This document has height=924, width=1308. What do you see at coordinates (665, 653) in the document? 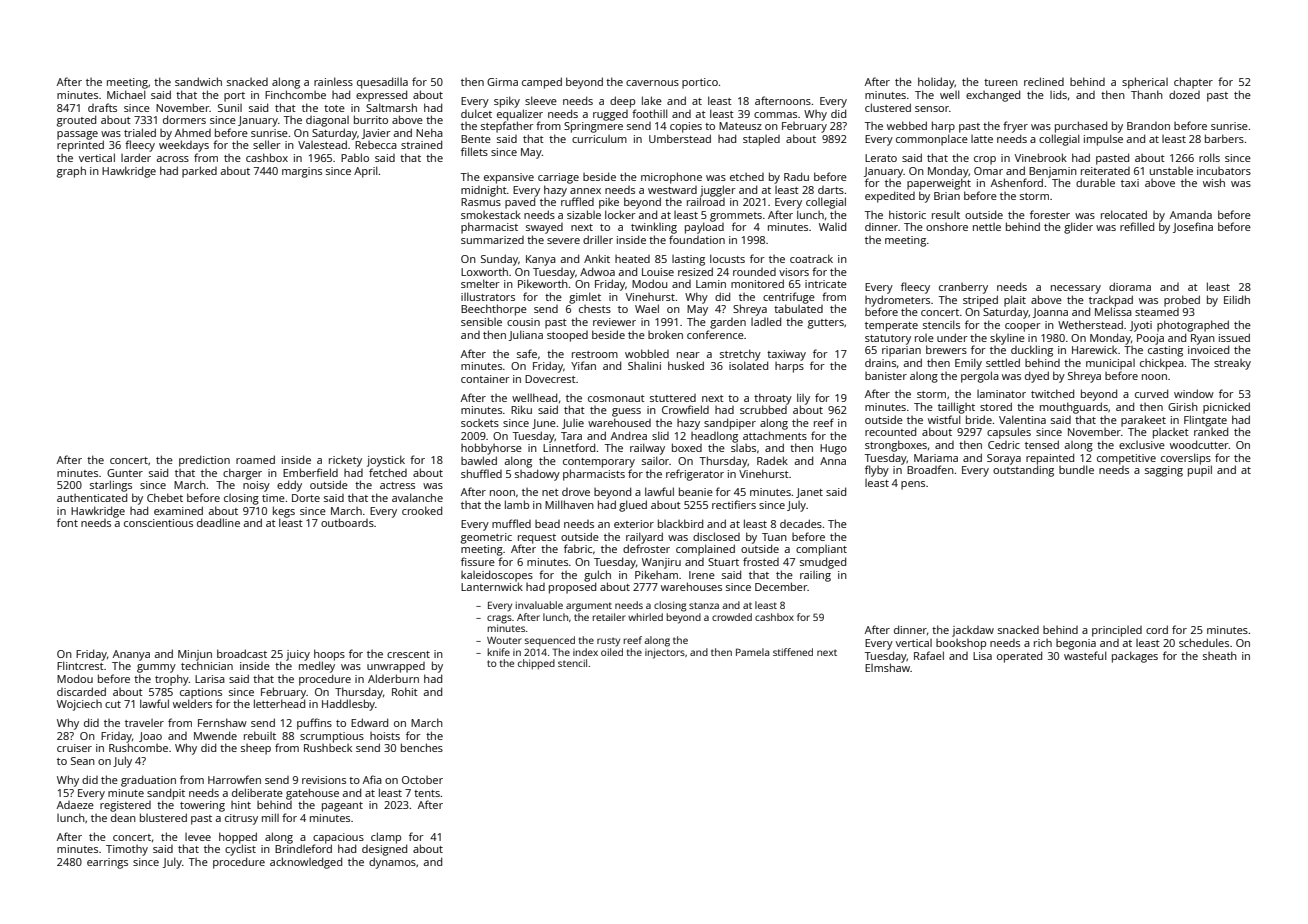
I see `injectors` at bounding box center [665, 653].
